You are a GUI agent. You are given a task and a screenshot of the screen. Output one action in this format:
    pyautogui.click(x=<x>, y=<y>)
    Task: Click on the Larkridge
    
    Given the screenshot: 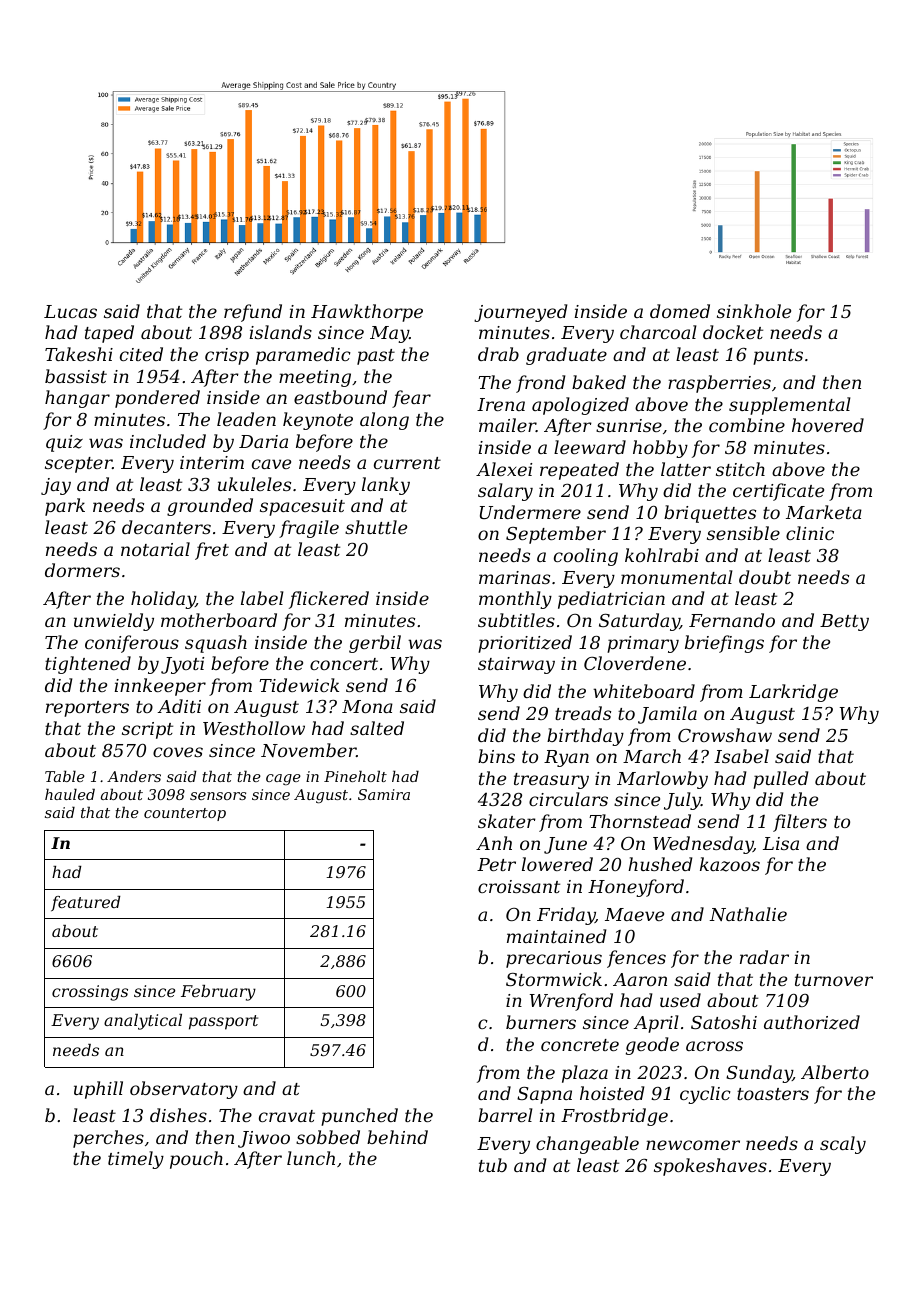 What is the action you would take?
    pyautogui.click(x=793, y=693)
